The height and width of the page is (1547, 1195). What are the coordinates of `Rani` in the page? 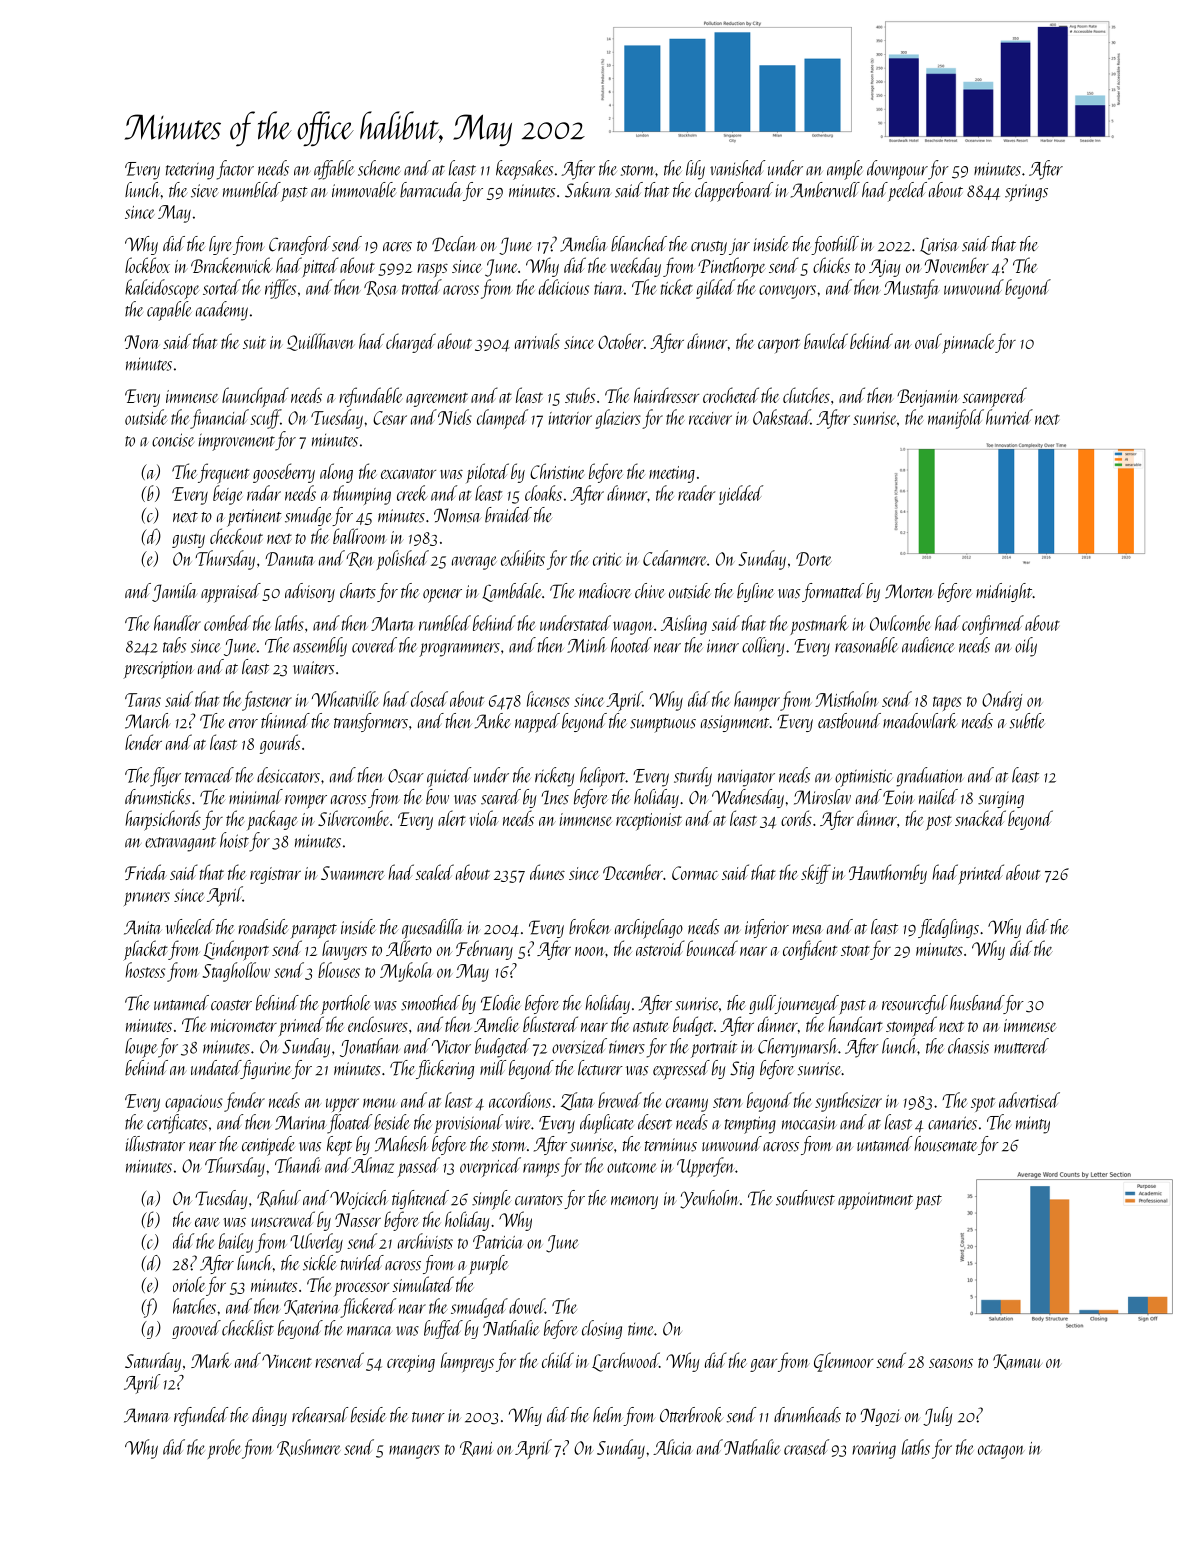 It's located at (477, 1449).
